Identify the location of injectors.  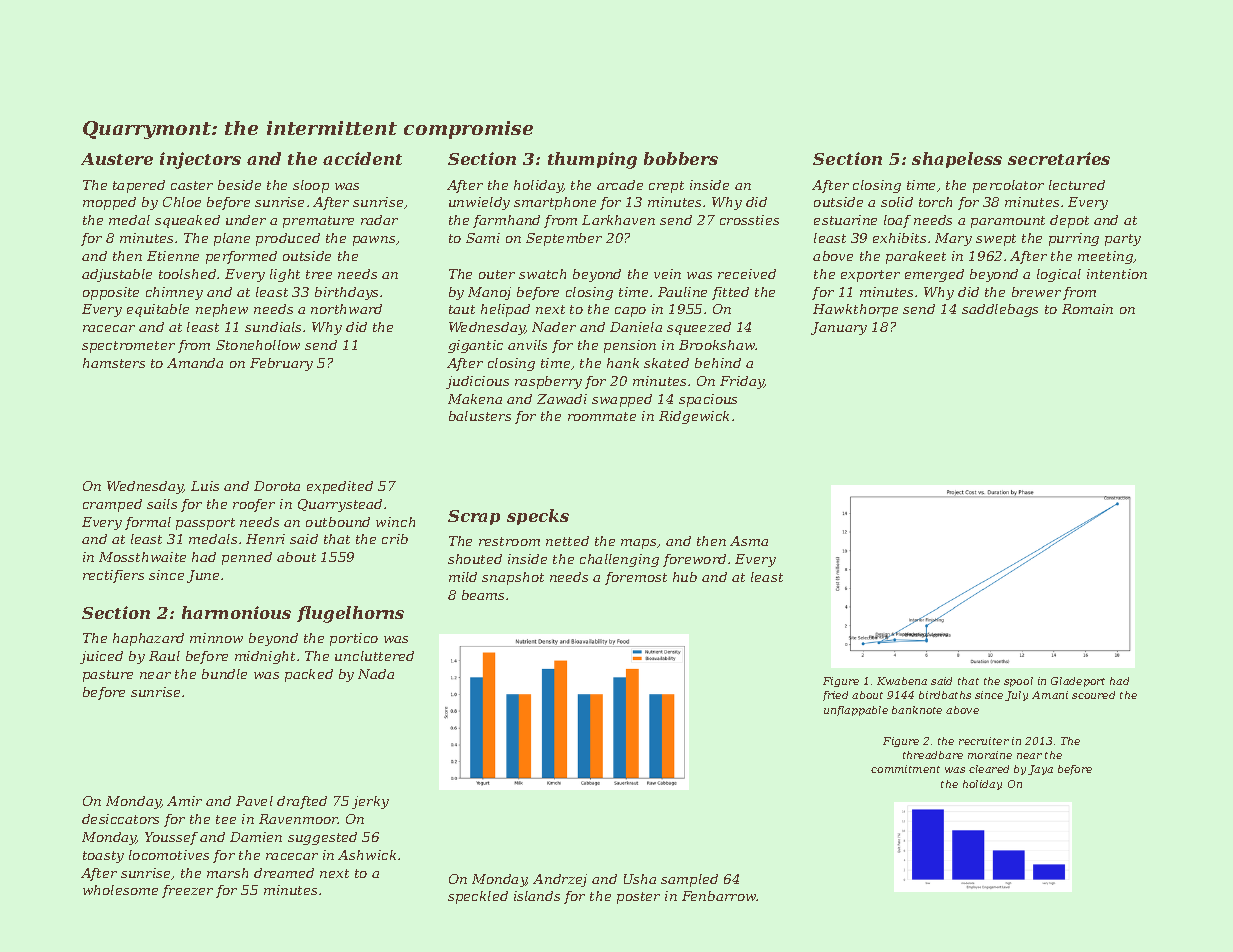
(200, 160).
